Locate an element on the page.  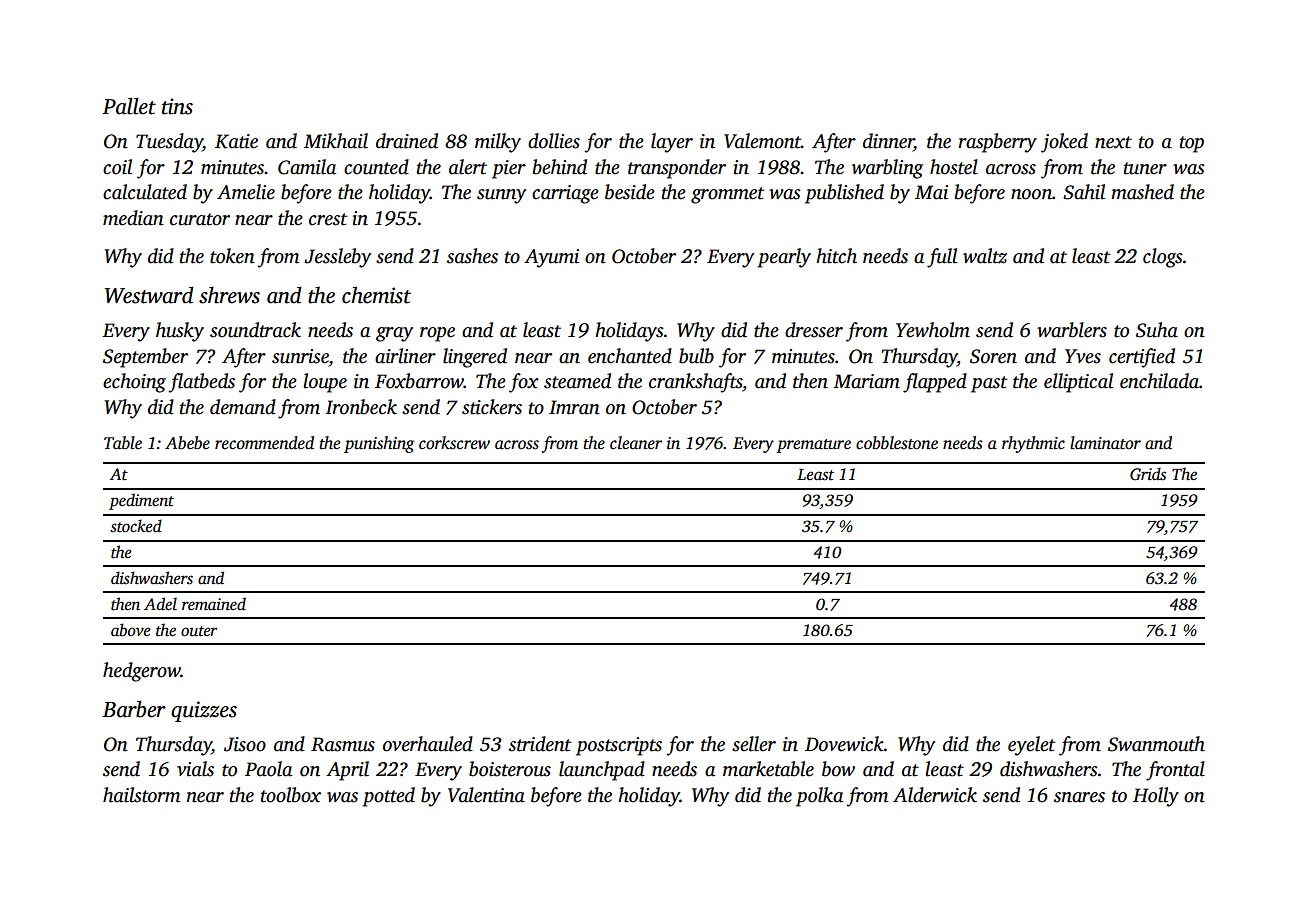
Yewholm is located at coordinates (933, 330).
